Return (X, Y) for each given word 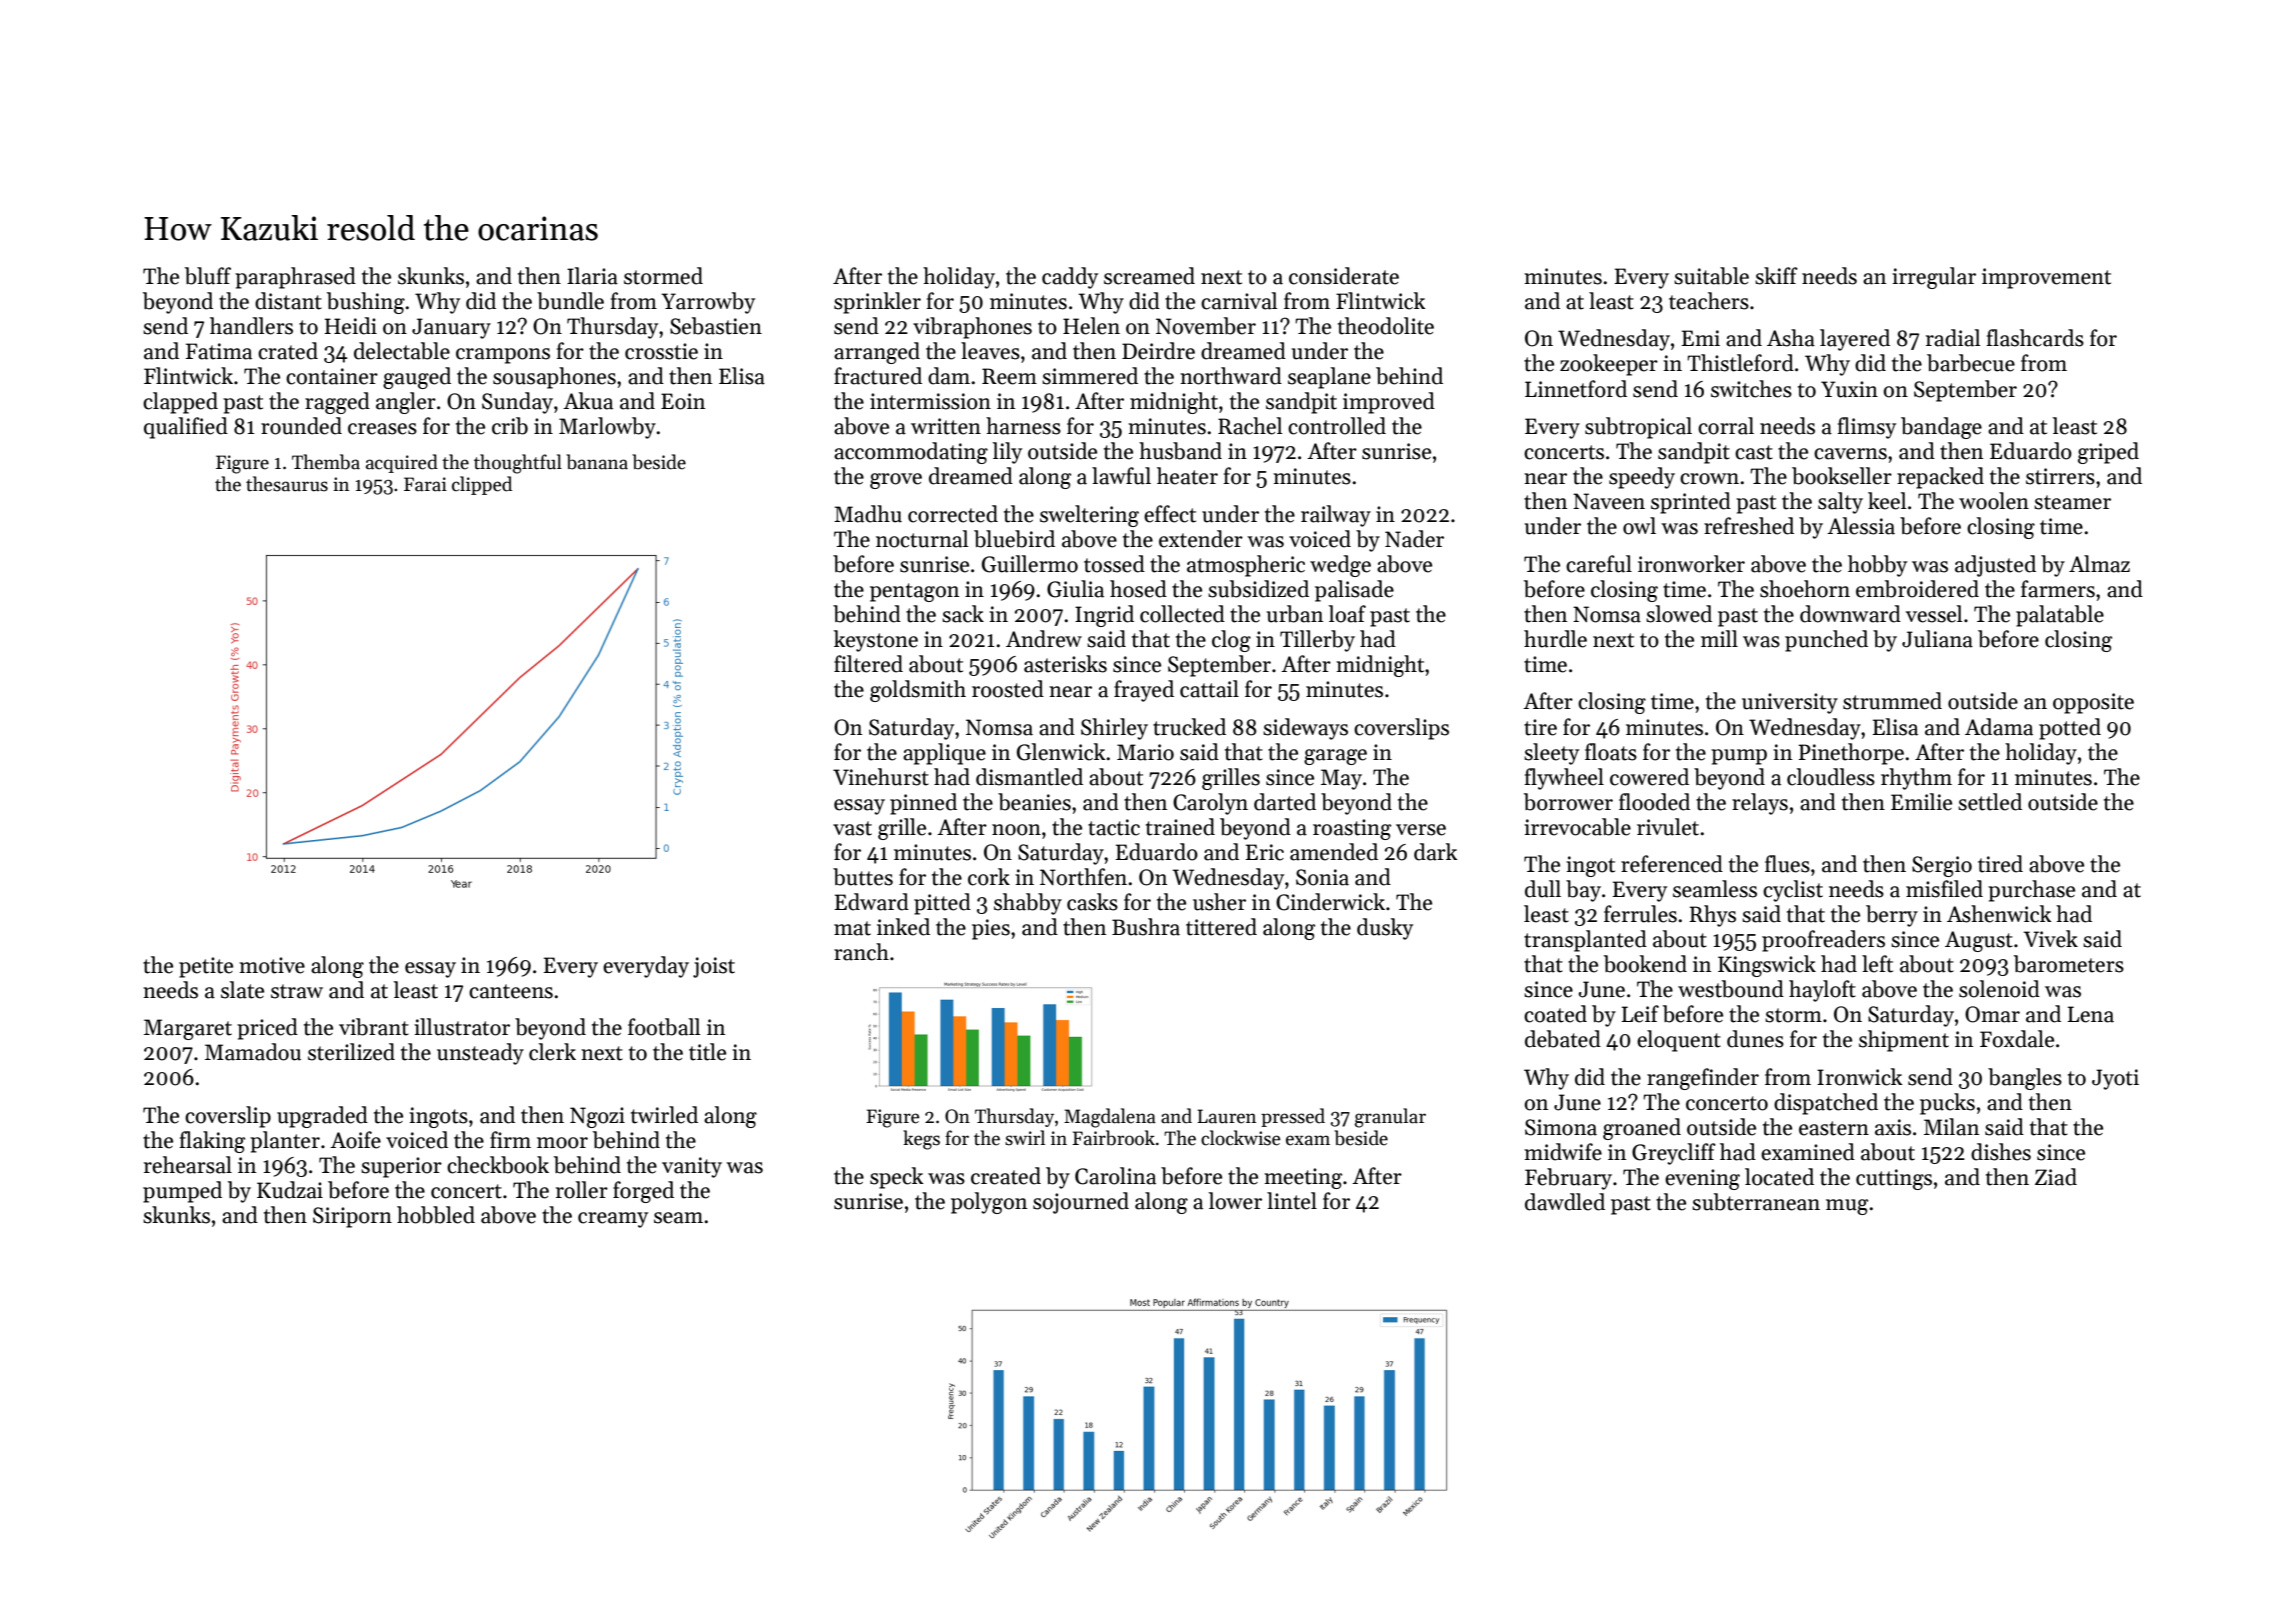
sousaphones (554, 378)
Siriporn (352, 1217)
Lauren (1226, 1116)
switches (1751, 389)
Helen (1091, 326)
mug (1847, 1207)
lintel (1292, 1201)
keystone (876, 641)
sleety (1551, 754)
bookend (1645, 964)
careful (1599, 564)
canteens (511, 991)
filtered (868, 664)
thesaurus (287, 484)
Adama (1999, 727)
